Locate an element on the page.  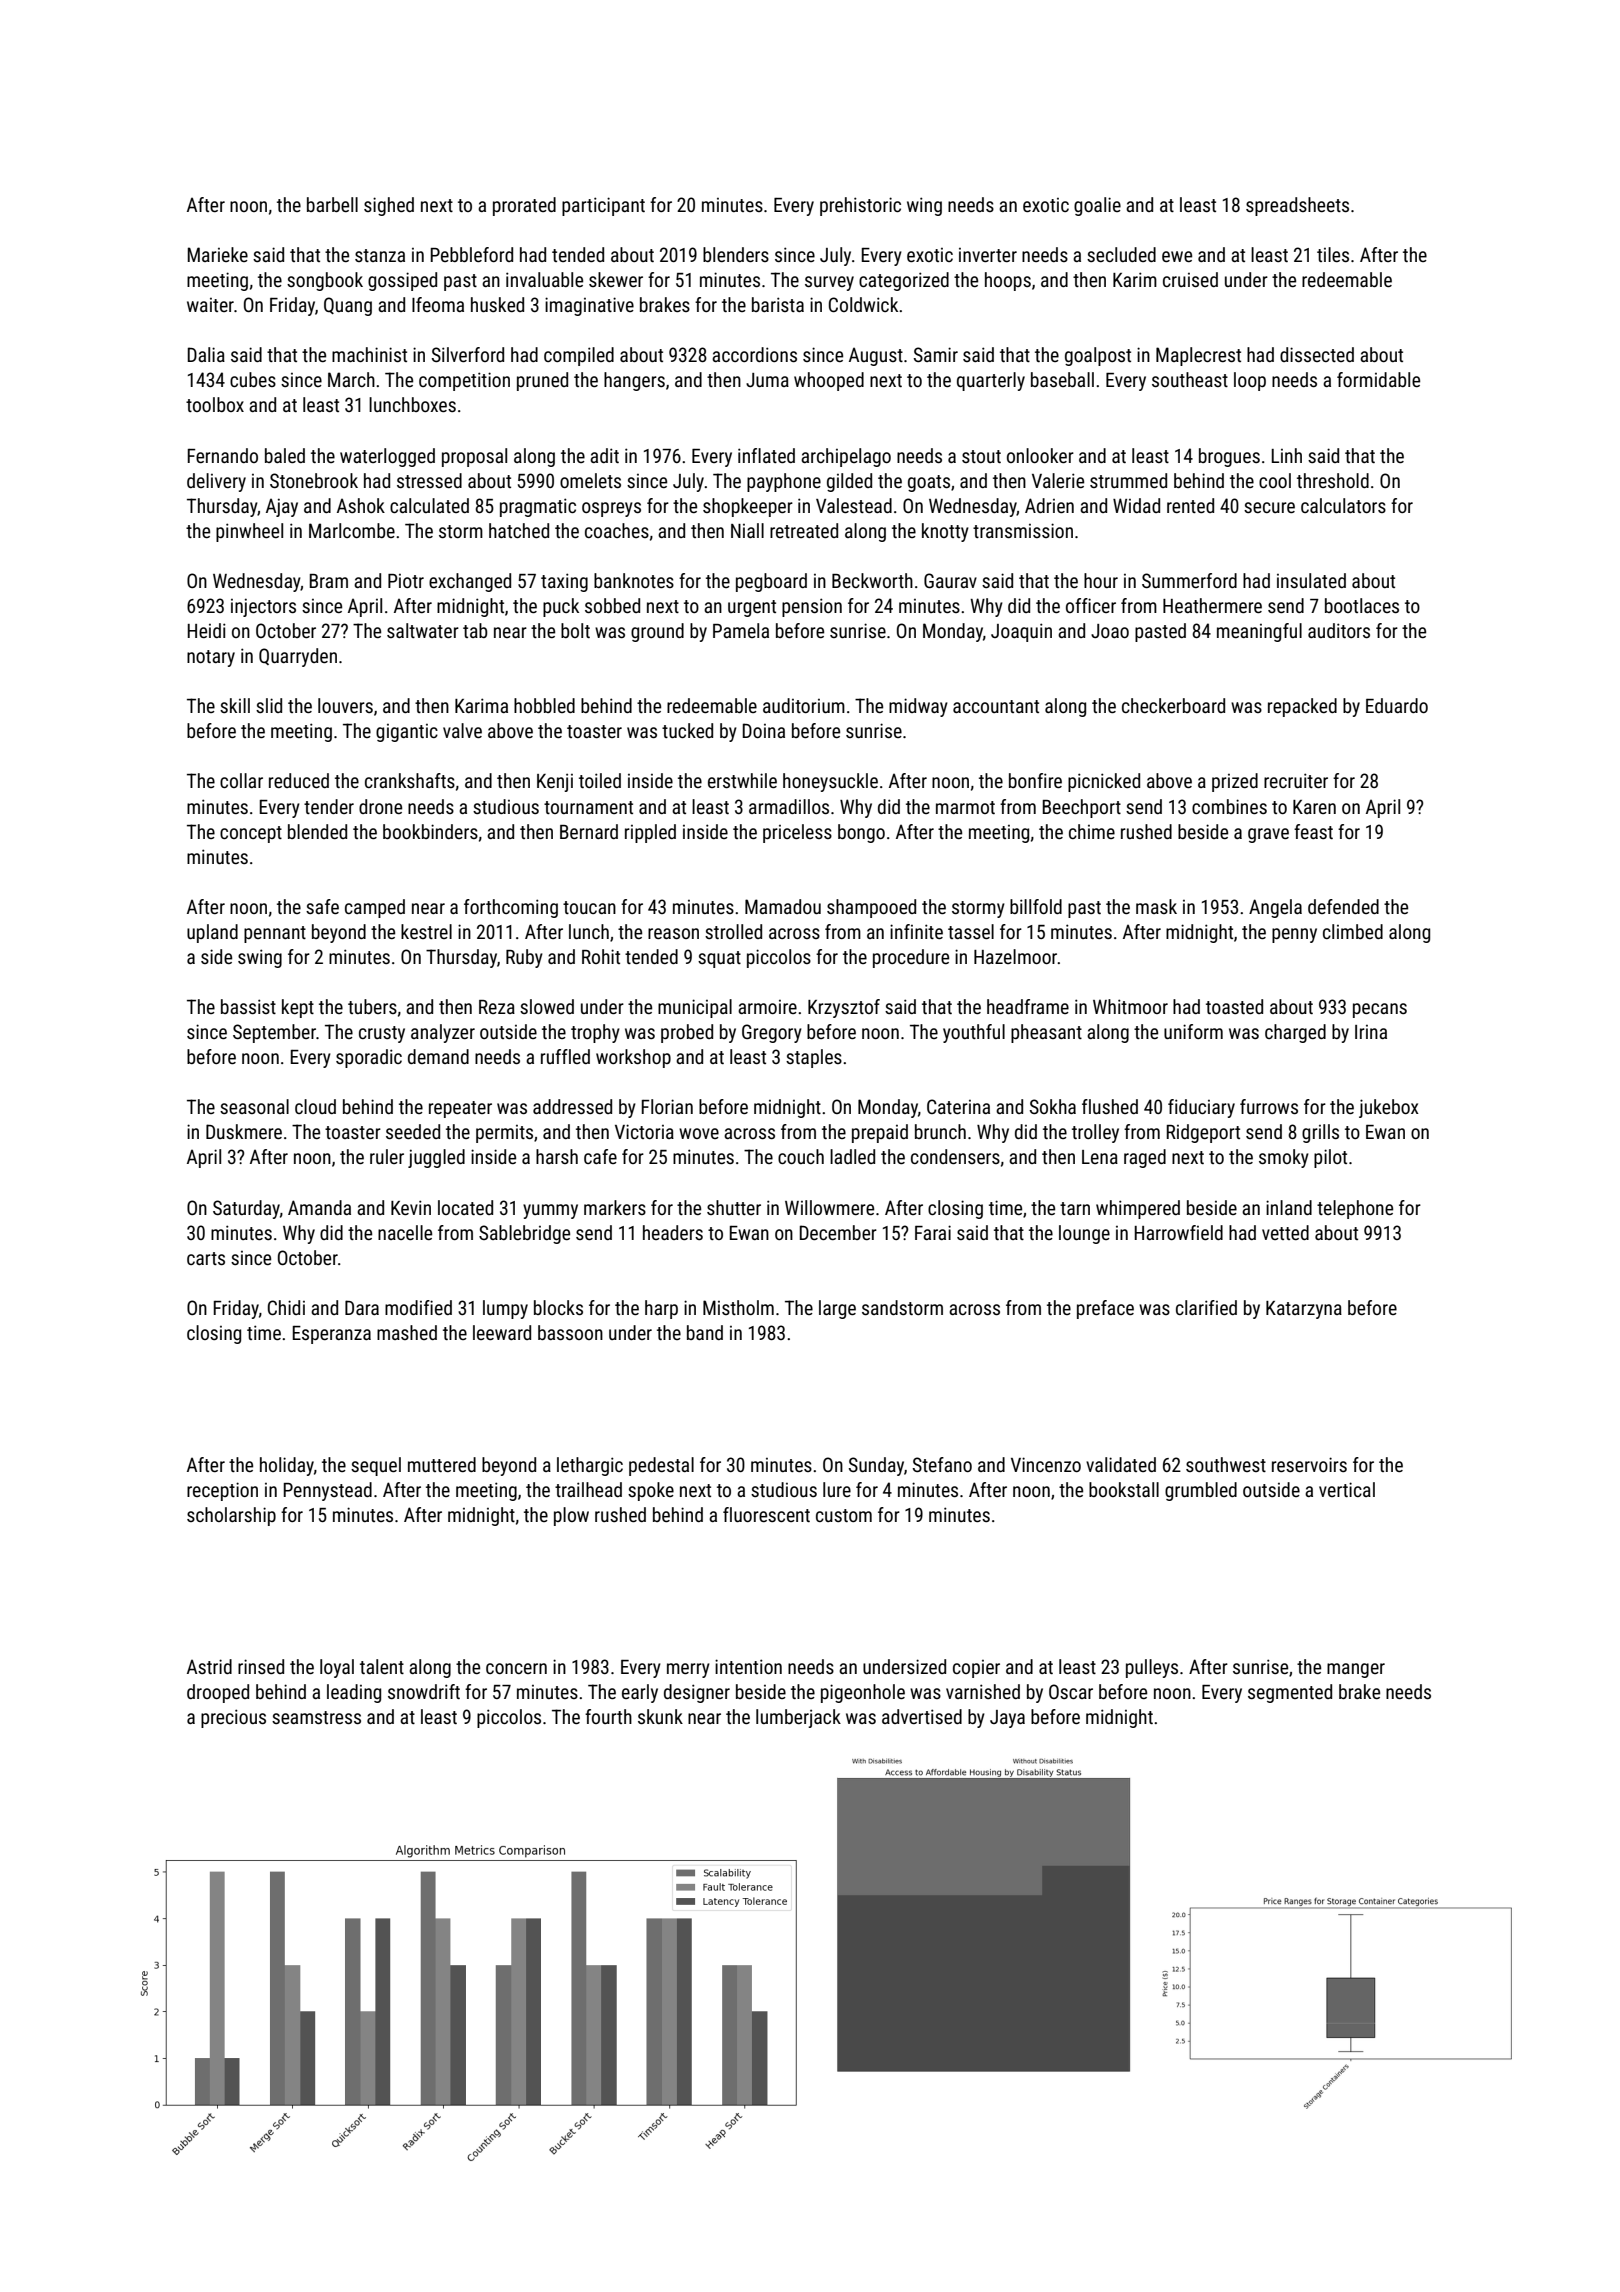
sighed is located at coordinates (389, 206).
